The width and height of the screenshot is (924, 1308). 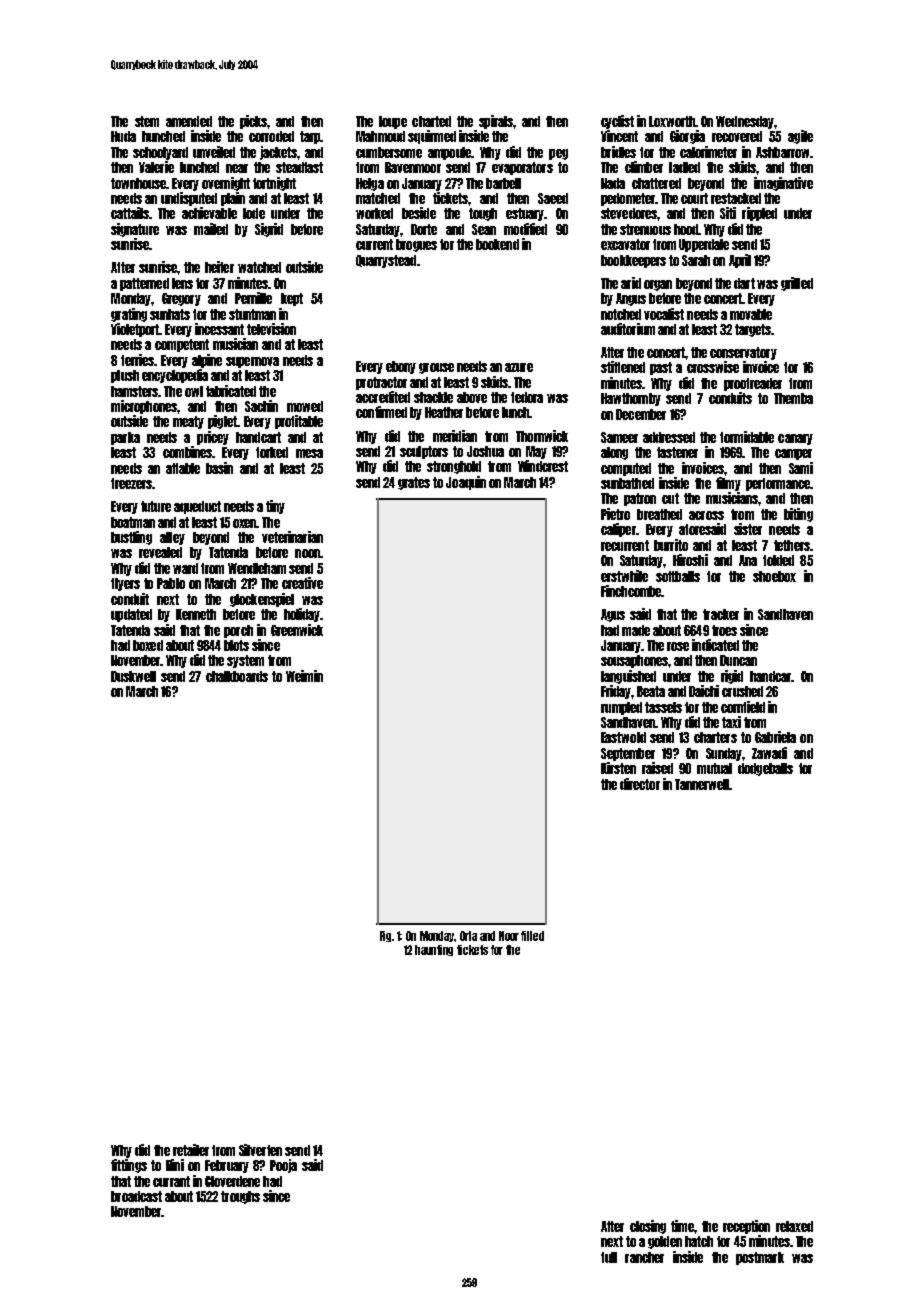 What do you see at coordinates (302, 583) in the screenshot?
I see `creative` at bounding box center [302, 583].
